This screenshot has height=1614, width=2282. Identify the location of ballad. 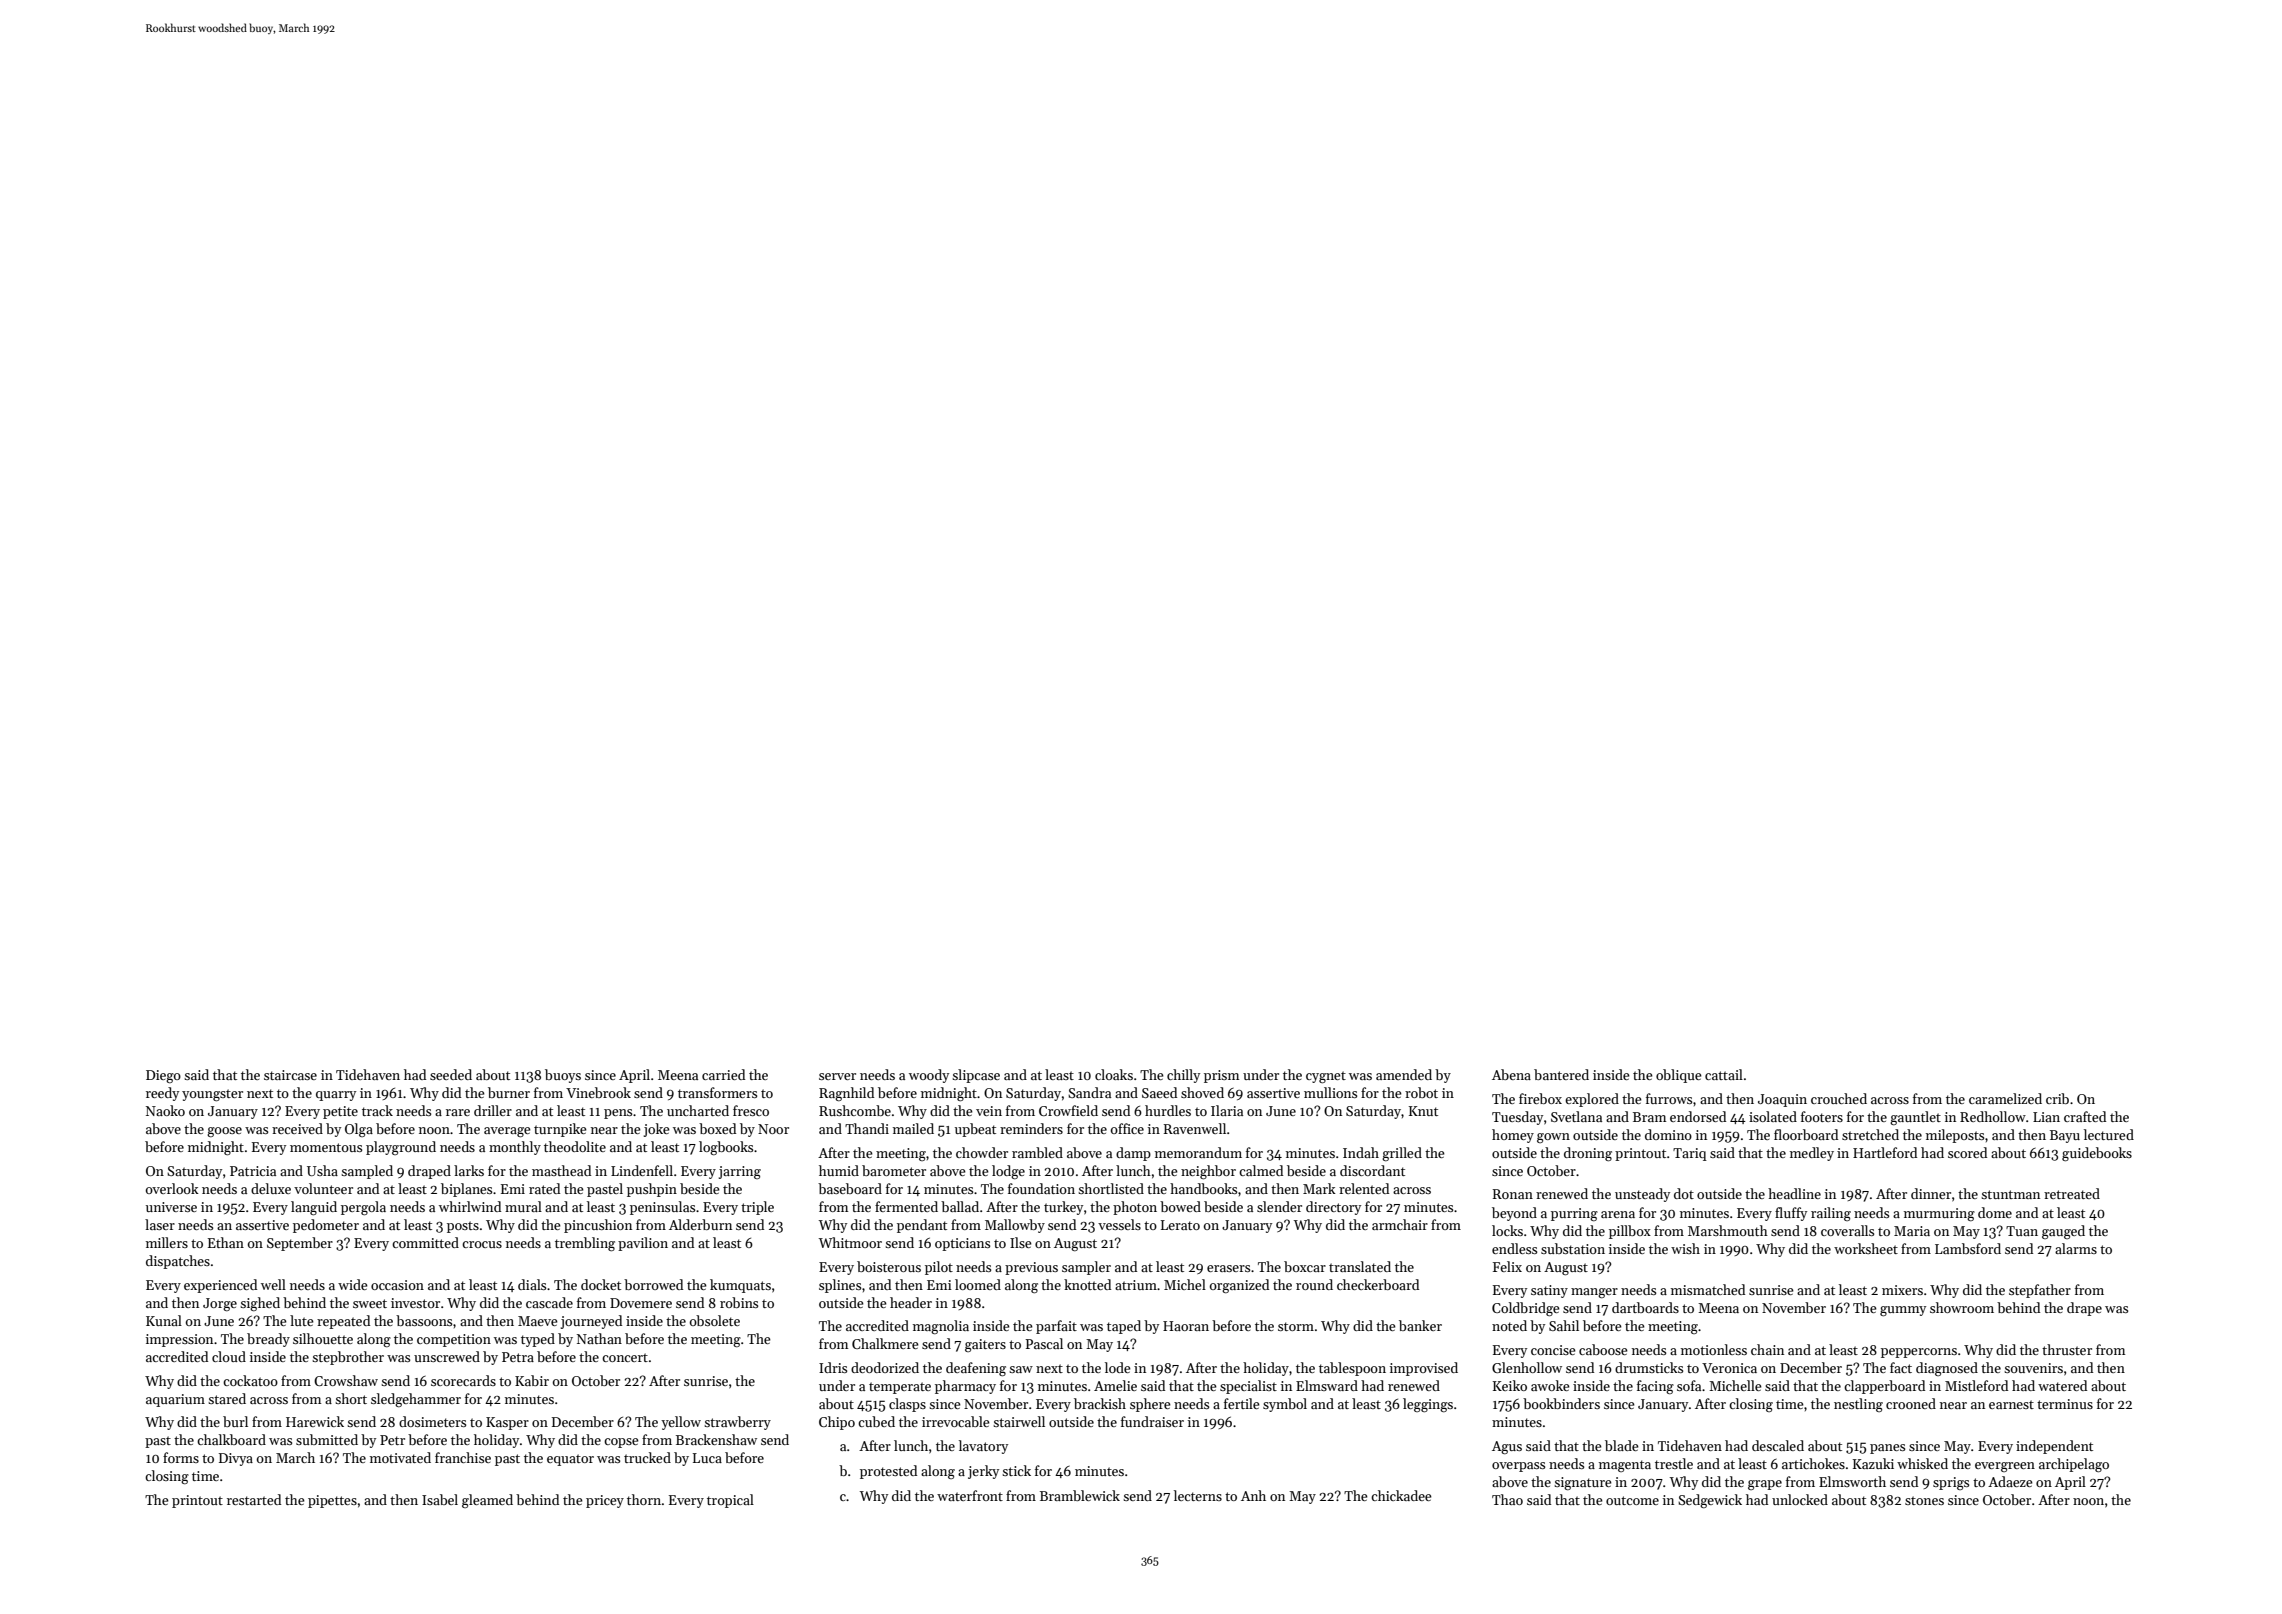
(960, 1206).
